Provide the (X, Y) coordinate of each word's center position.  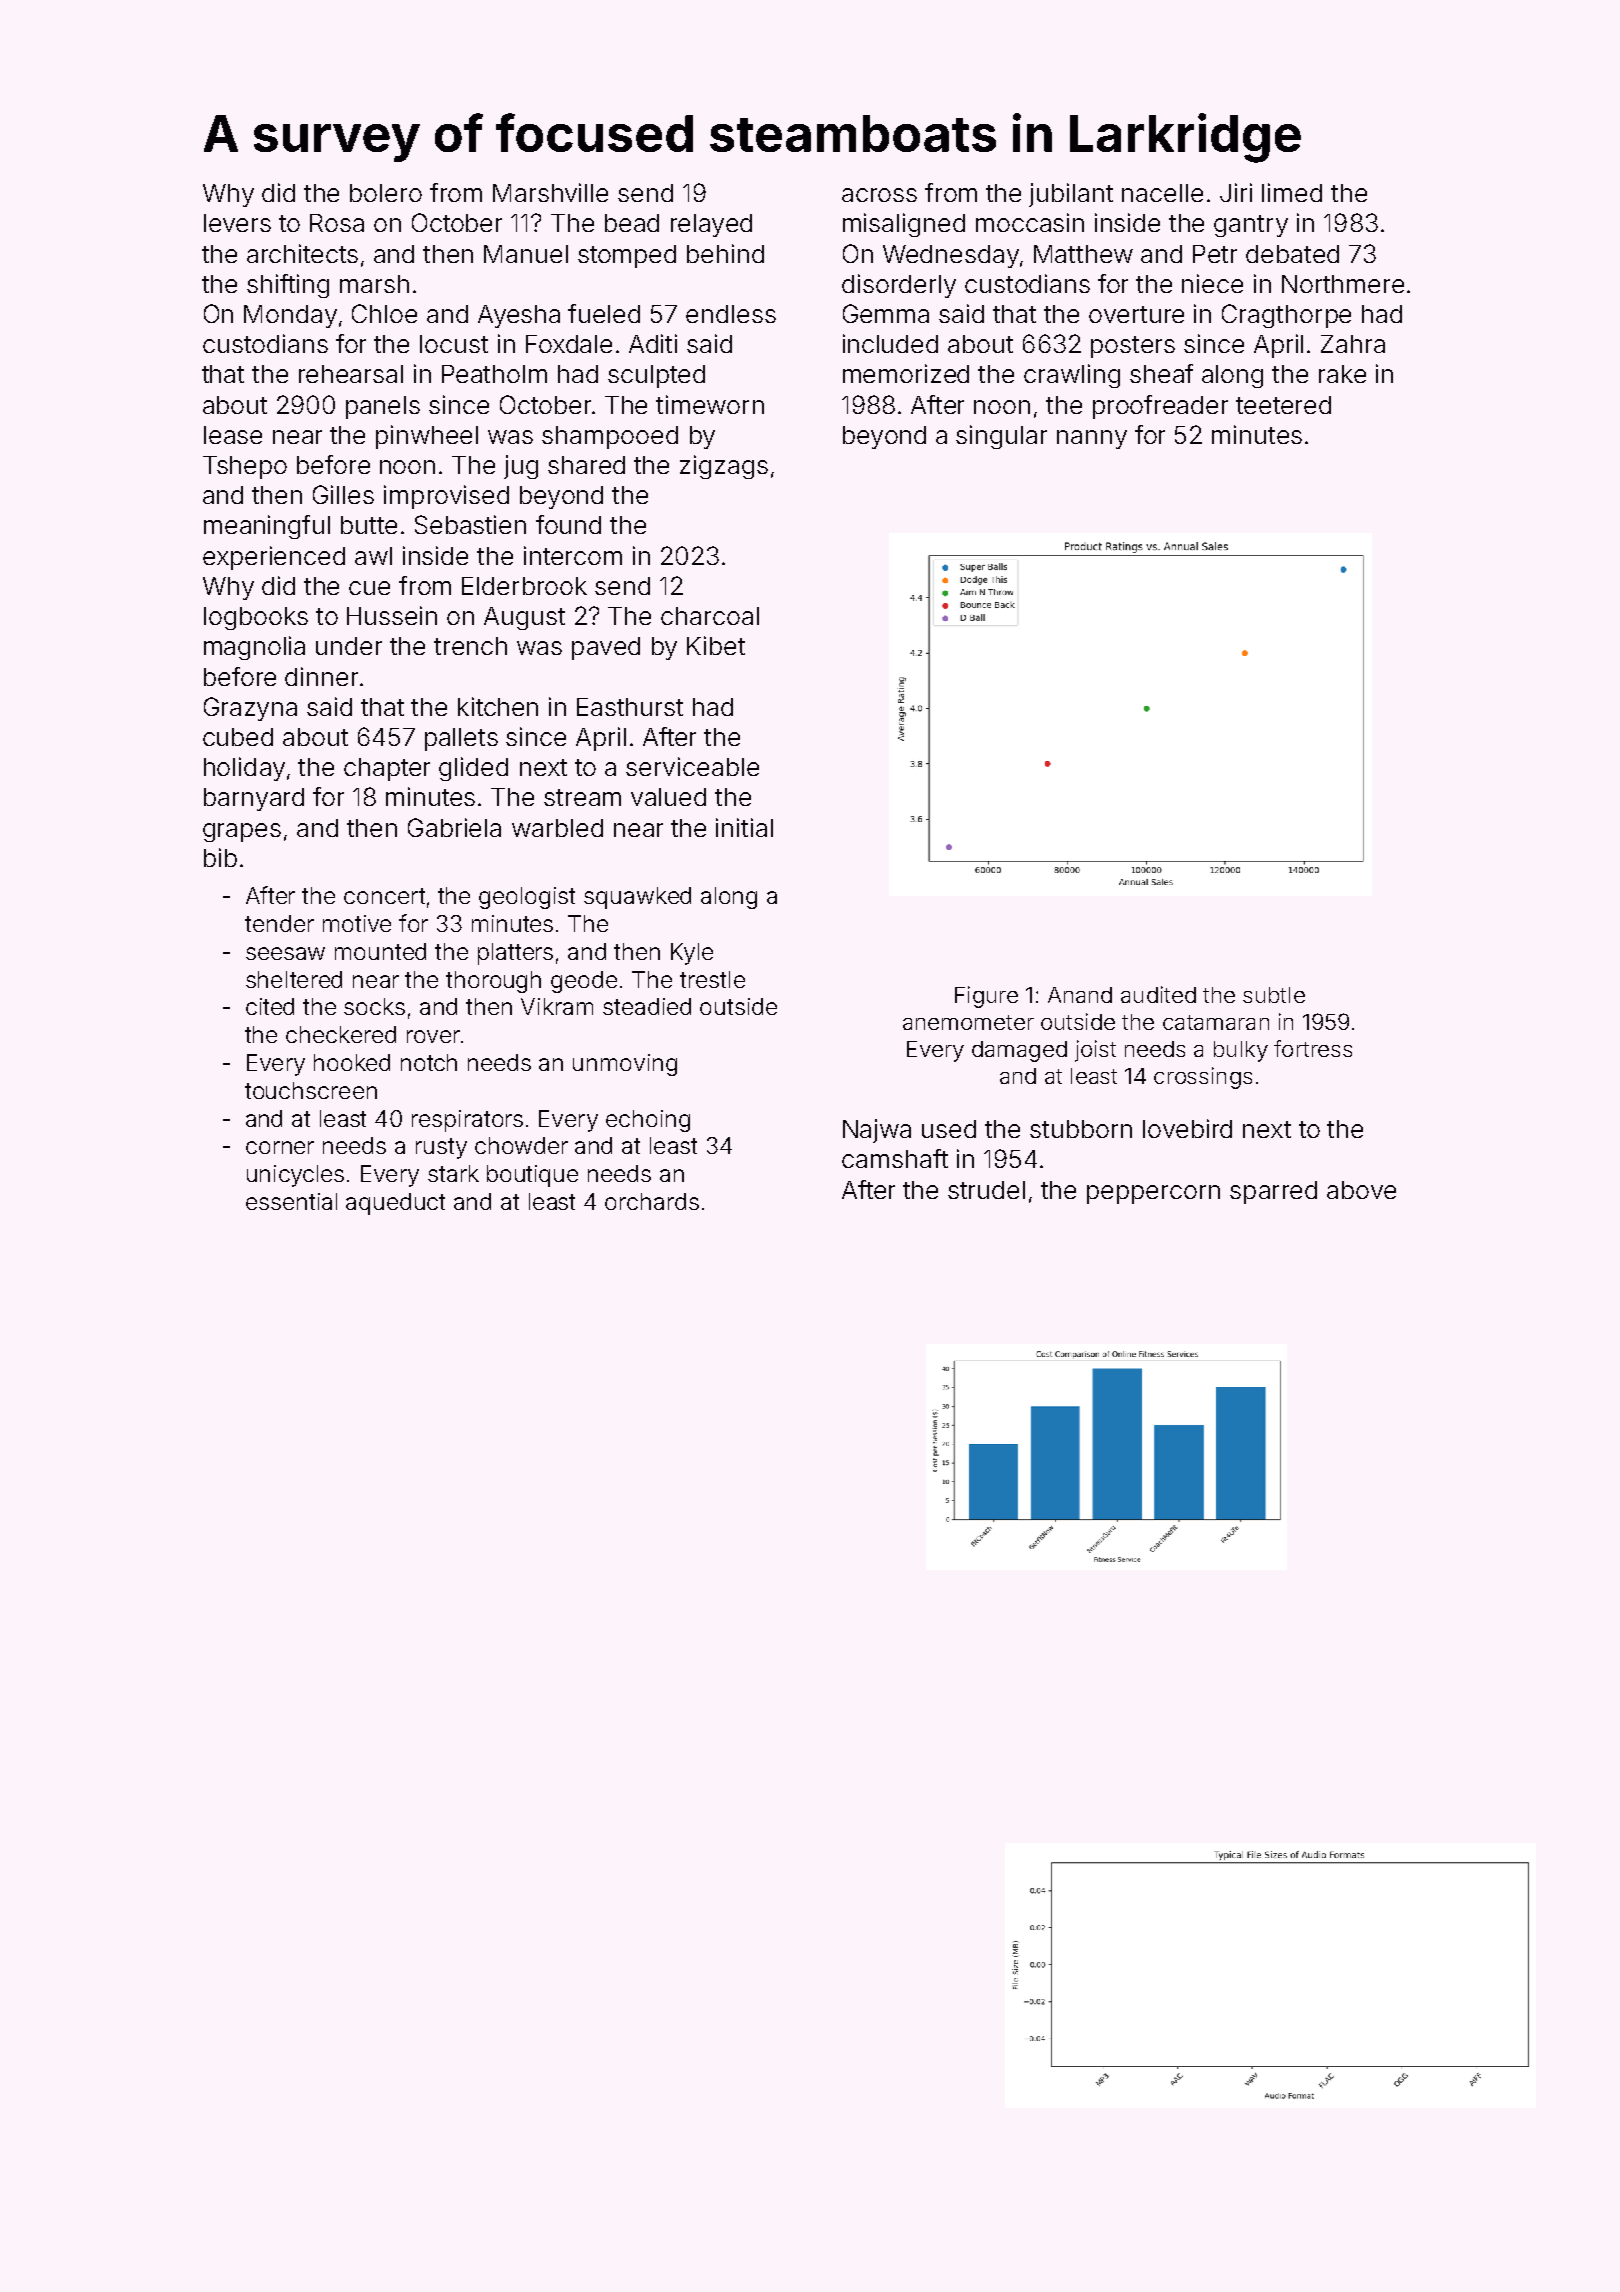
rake (1342, 374)
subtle (1274, 995)
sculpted (656, 376)
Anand (1080, 995)
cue (369, 588)
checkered (341, 1034)
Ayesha (519, 316)
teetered (1283, 405)
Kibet (716, 645)
